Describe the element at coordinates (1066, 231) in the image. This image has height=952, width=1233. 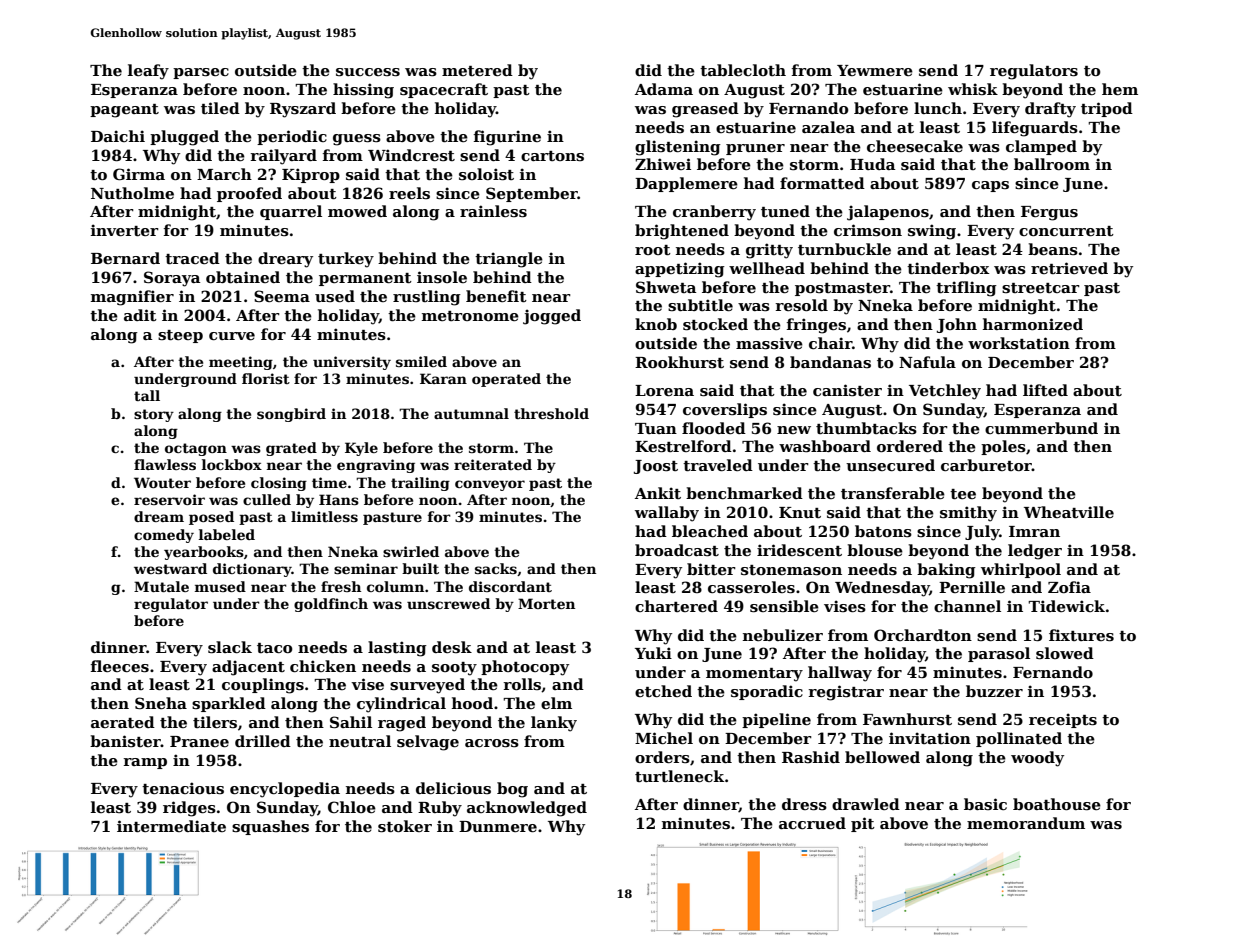
I see `concurrent` at that location.
